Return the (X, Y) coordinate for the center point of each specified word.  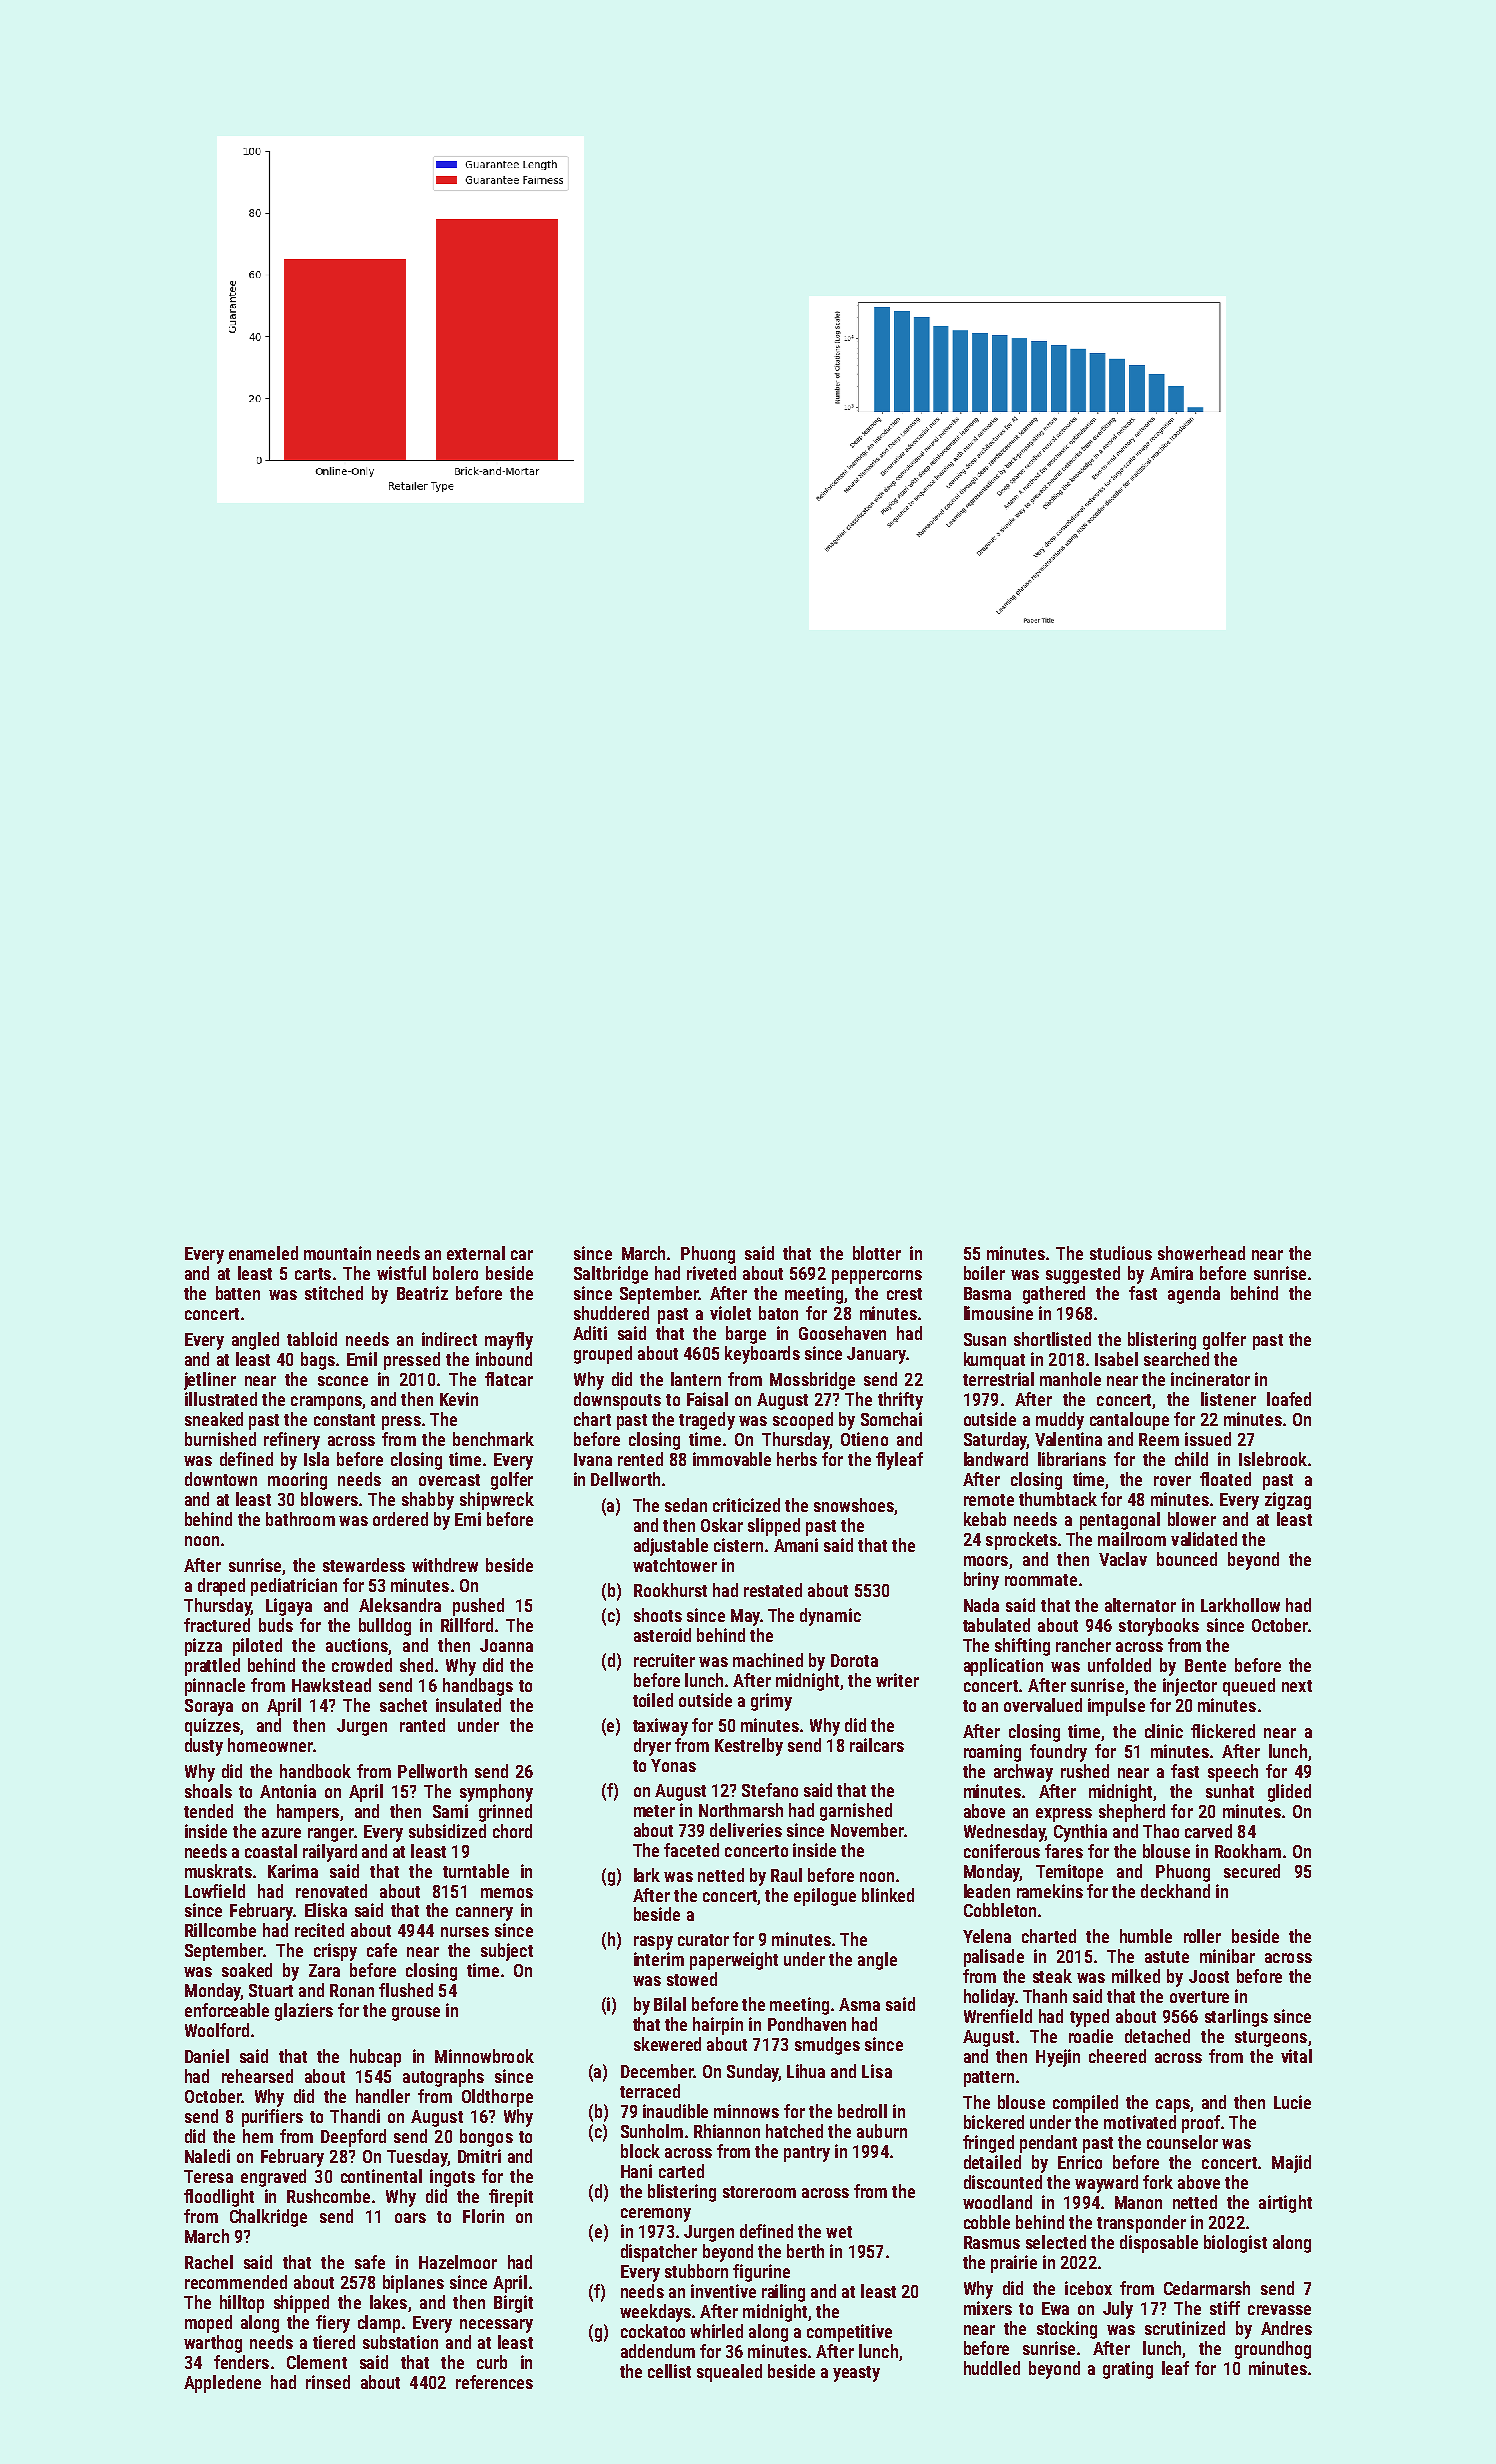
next (1297, 1686)
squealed (729, 2373)
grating (1128, 2370)
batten (238, 1293)
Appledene (222, 2384)
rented (640, 1459)
